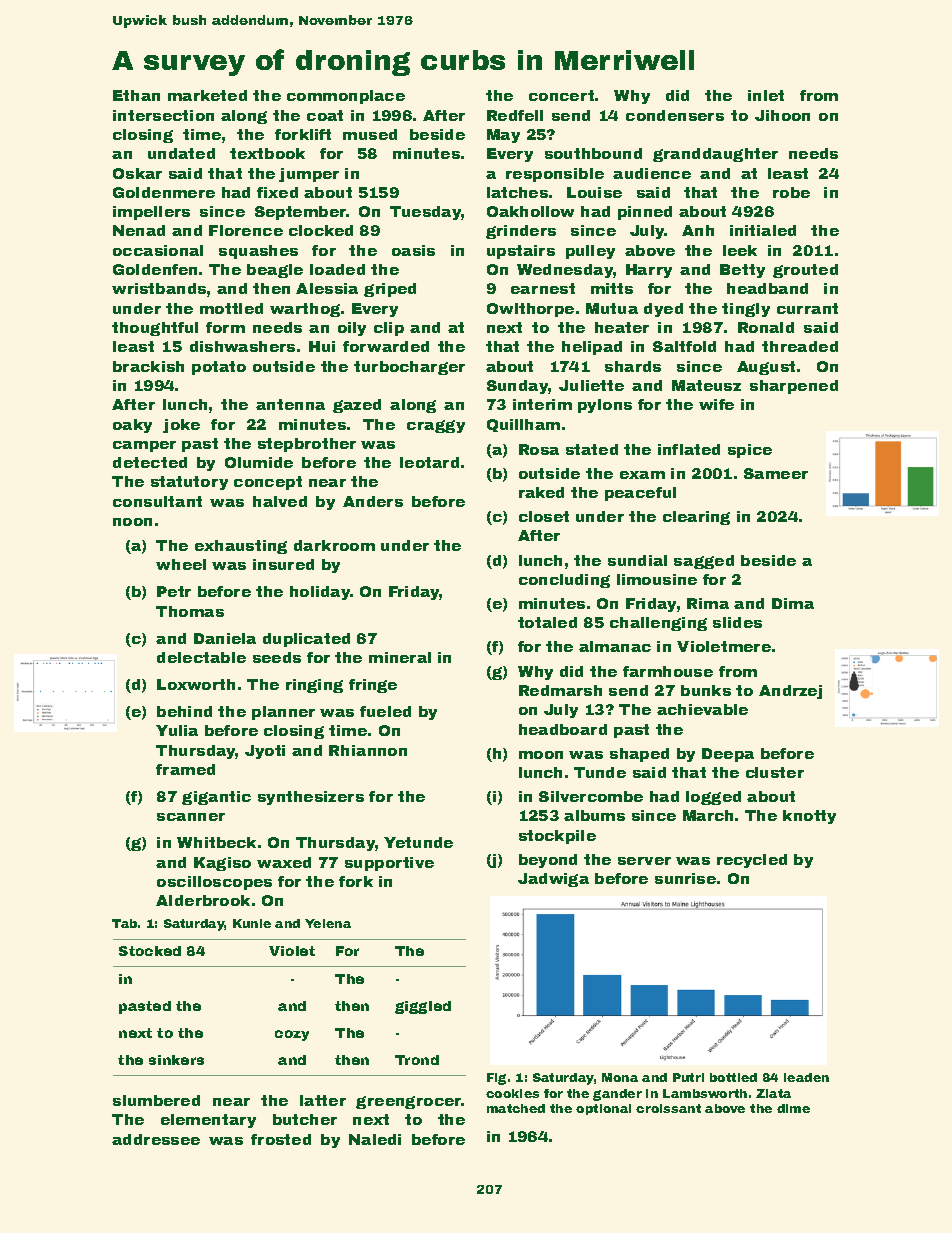 Image resolution: width=952 pixels, height=1233 pixels. I want to click on darkroom, so click(334, 545).
